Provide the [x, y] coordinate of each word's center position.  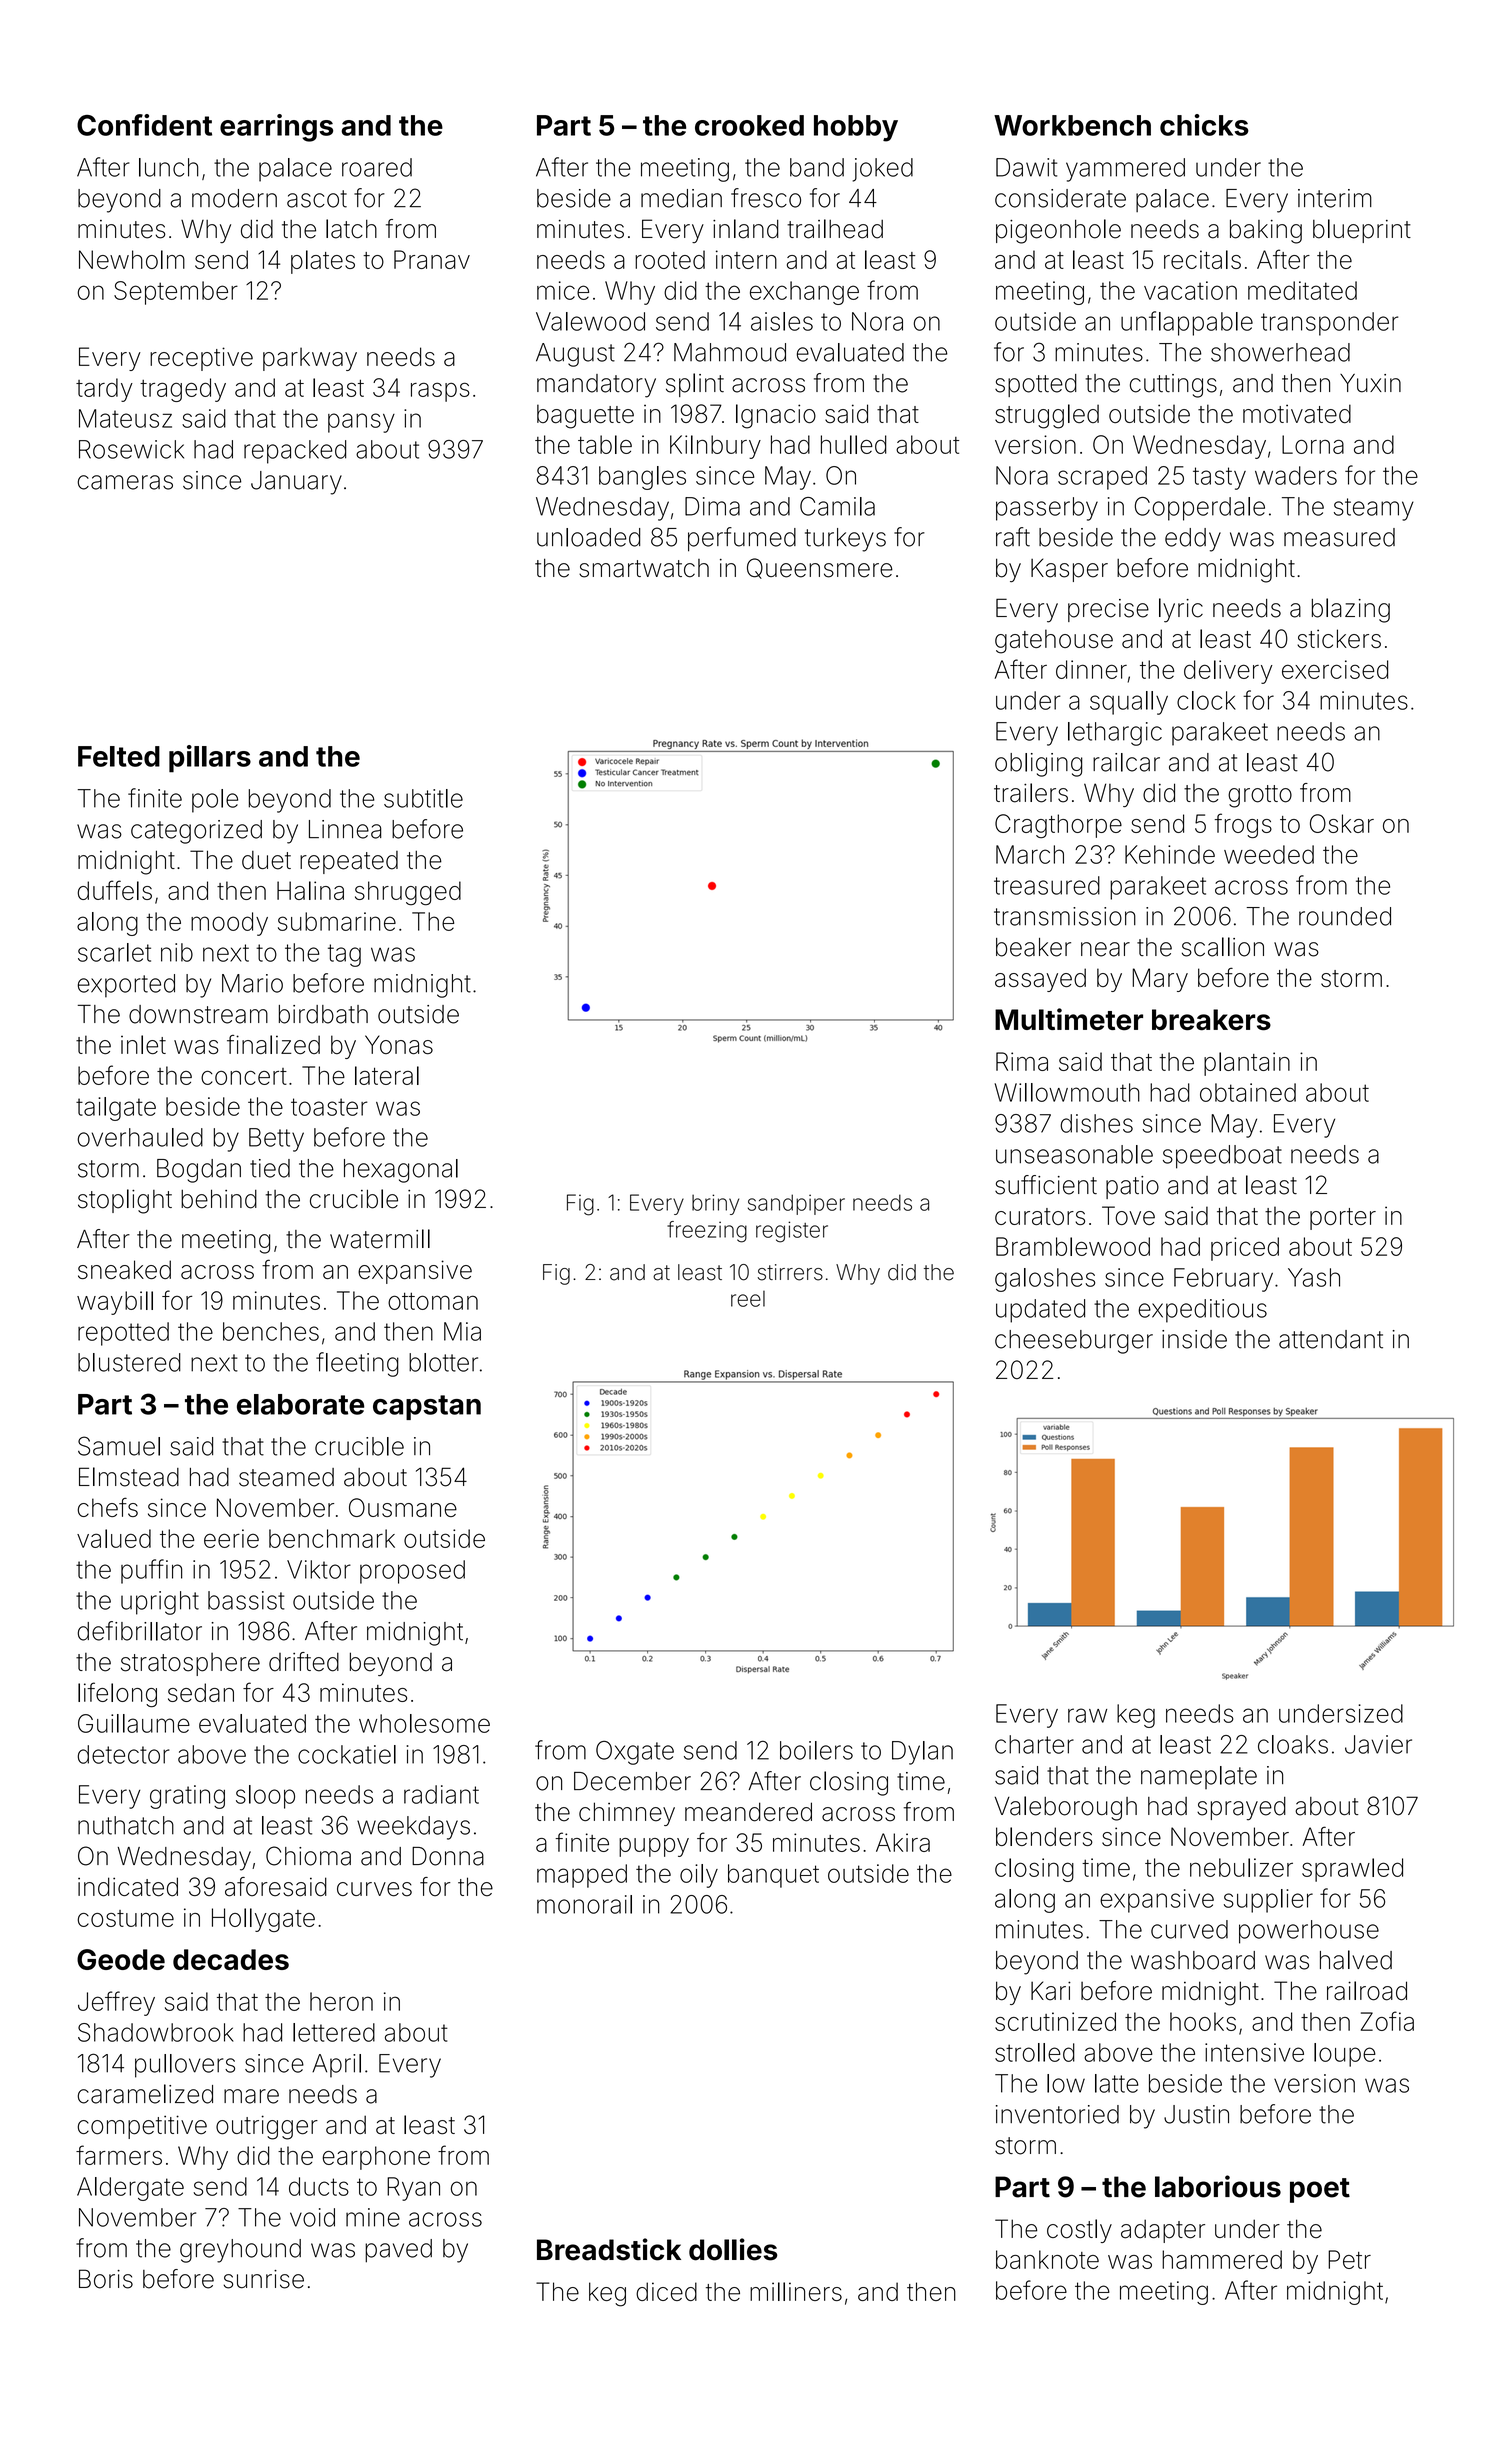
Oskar [1342, 823]
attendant [1331, 1339]
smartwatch [644, 568]
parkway [310, 359]
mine [373, 2217]
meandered [748, 1812]
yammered [1125, 170]
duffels [115, 890]
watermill [380, 1239]
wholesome [424, 1723]
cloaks [1293, 1744]
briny [715, 1204]
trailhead [835, 229]
